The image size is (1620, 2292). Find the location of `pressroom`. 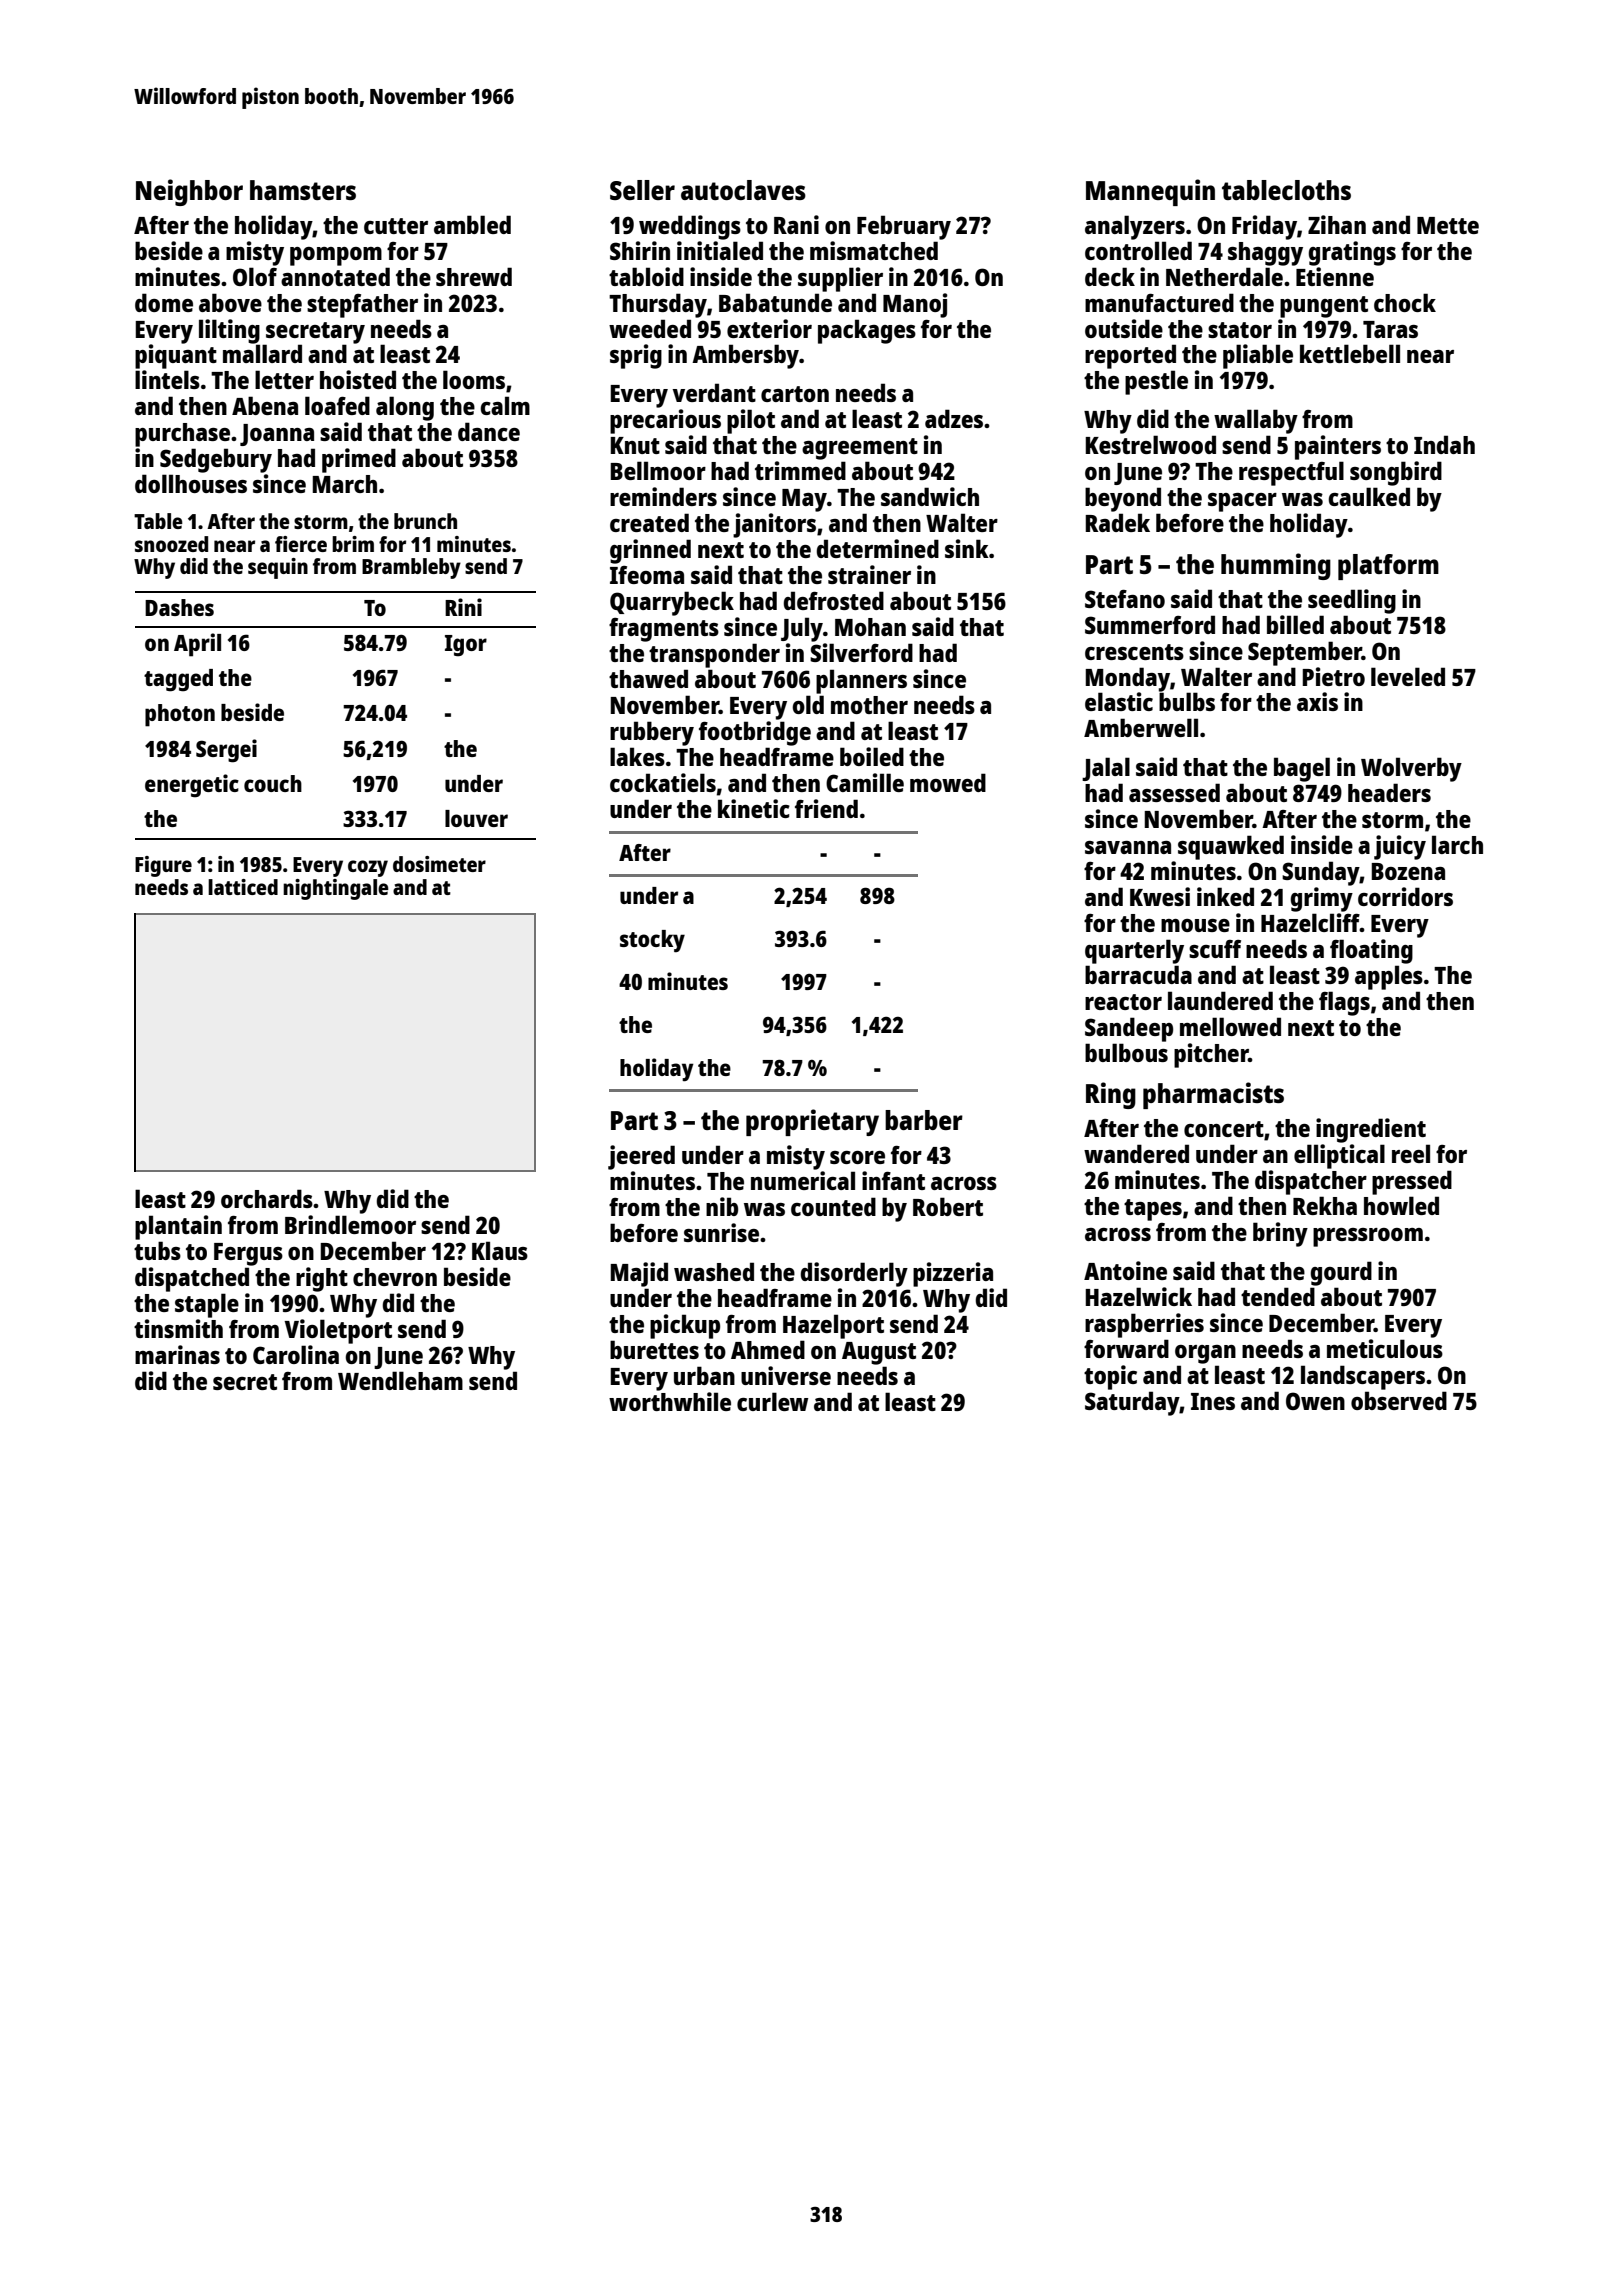

pressroom is located at coordinates (1368, 1237).
